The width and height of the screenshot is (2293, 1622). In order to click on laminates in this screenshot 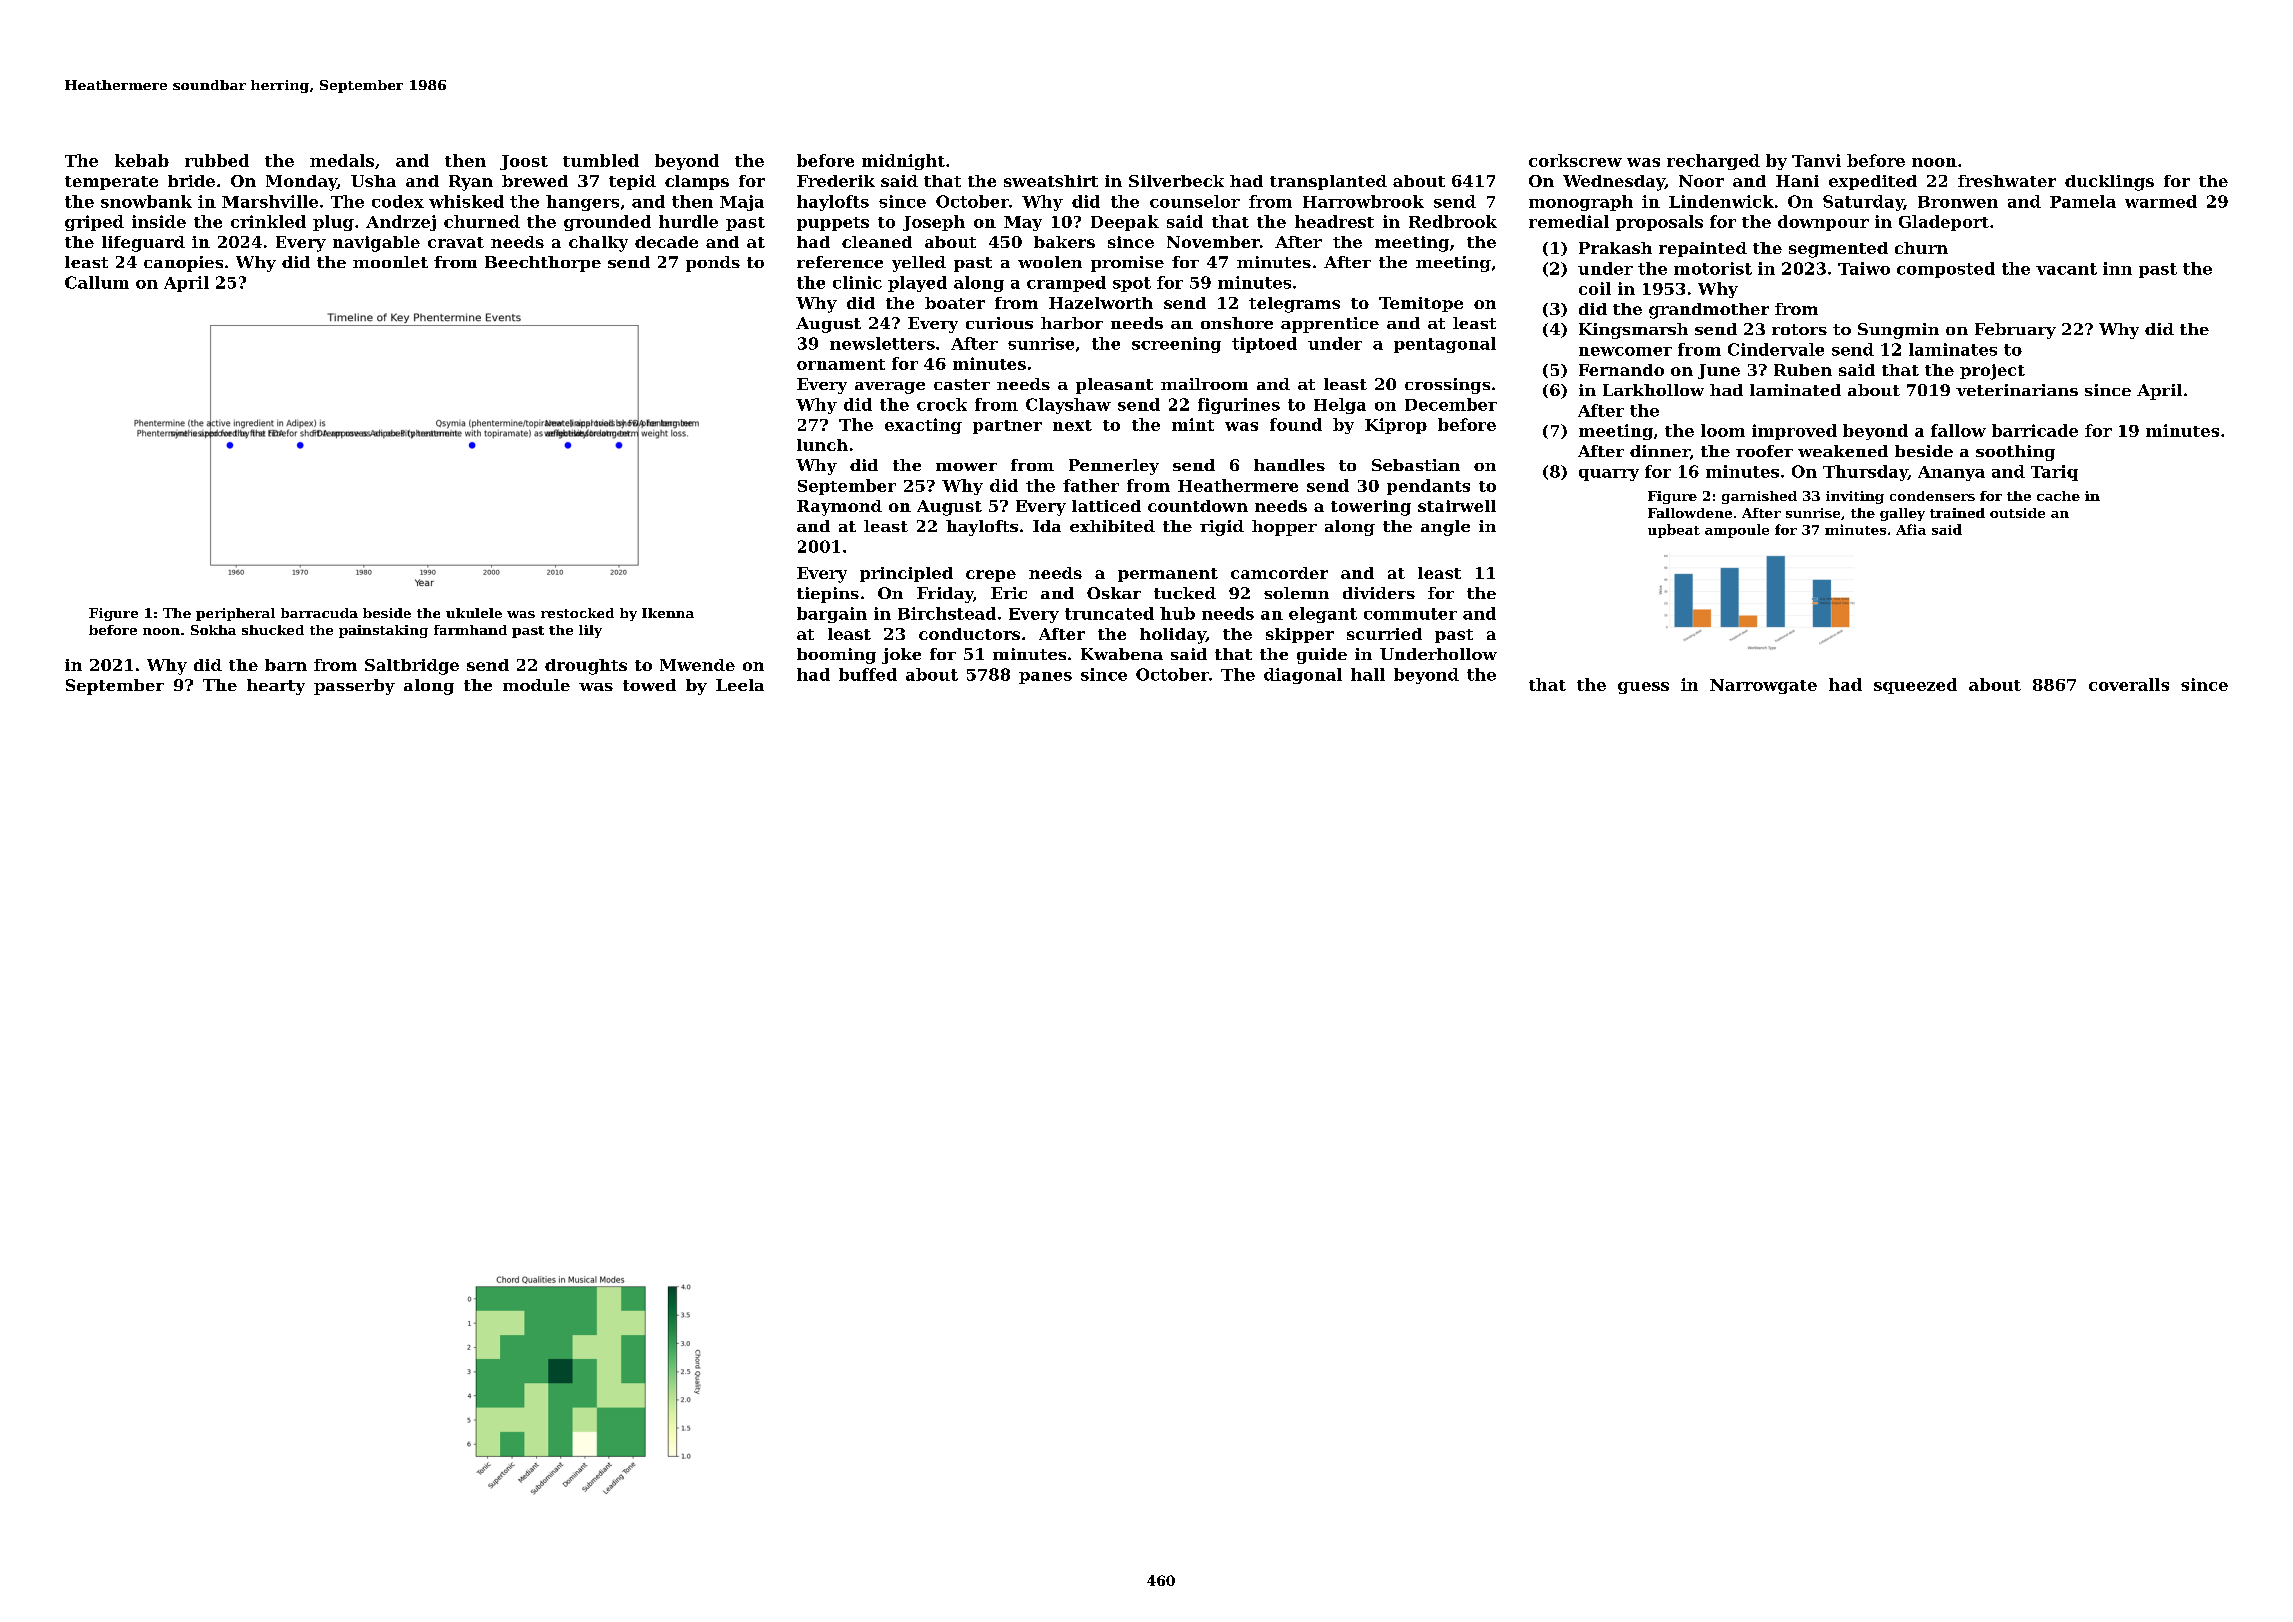, I will do `click(1953, 349)`.
